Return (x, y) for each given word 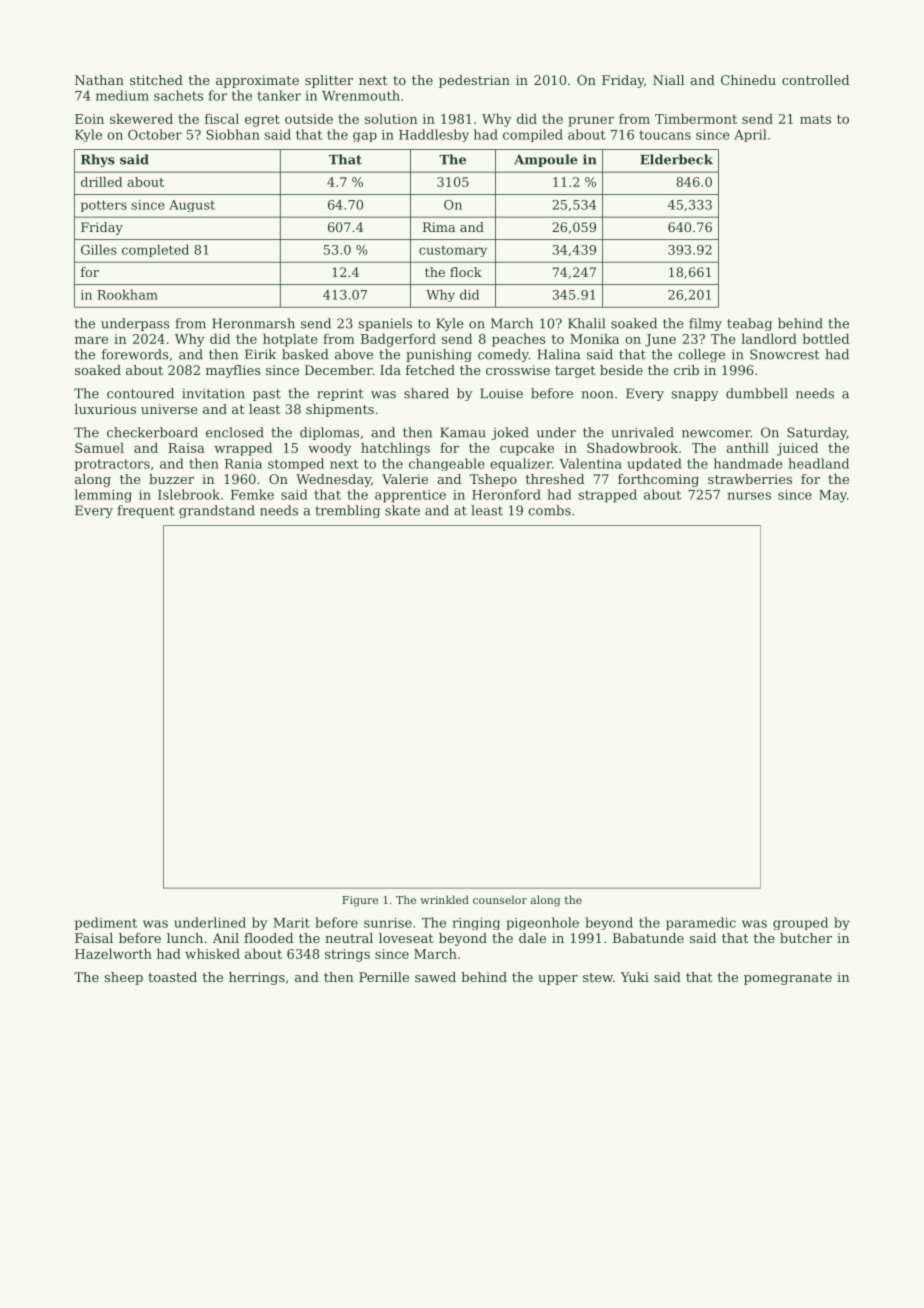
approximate (257, 81)
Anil (226, 938)
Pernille (384, 977)
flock (466, 272)
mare (91, 340)
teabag (749, 324)
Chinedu (748, 80)
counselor (500, 899)
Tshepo (493, 480)
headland (818, 463)
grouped (800, 923)
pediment (106, 923)
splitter (329, 81)
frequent (145, 511)
